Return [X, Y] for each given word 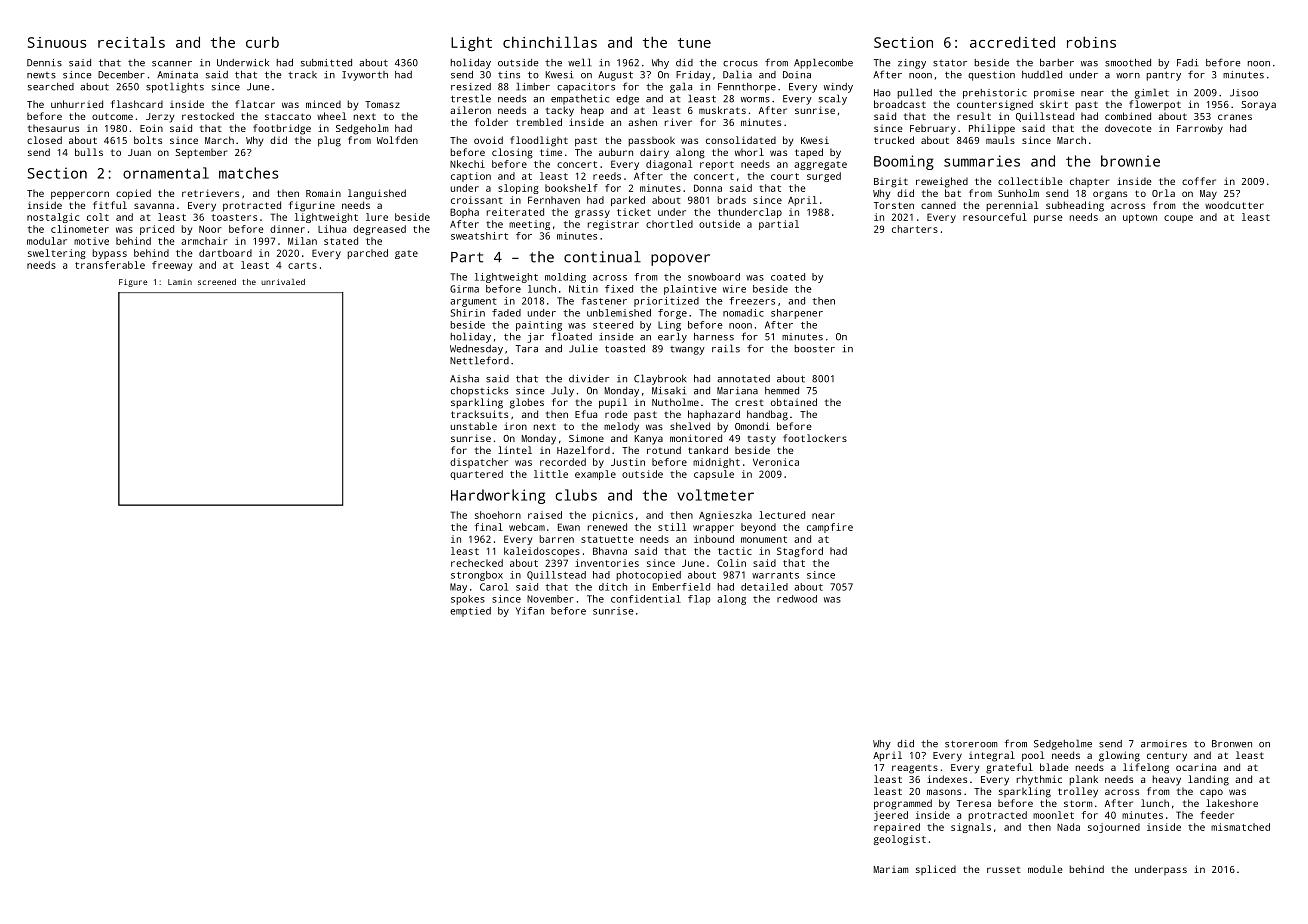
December [121, 75]
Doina [797, 75]
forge [672, 314]
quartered [476, 475]
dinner [287, 229]
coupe [1178, 219]
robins [1091, 42]
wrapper [713, 529]
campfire [830, 528]
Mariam [891, 869]
